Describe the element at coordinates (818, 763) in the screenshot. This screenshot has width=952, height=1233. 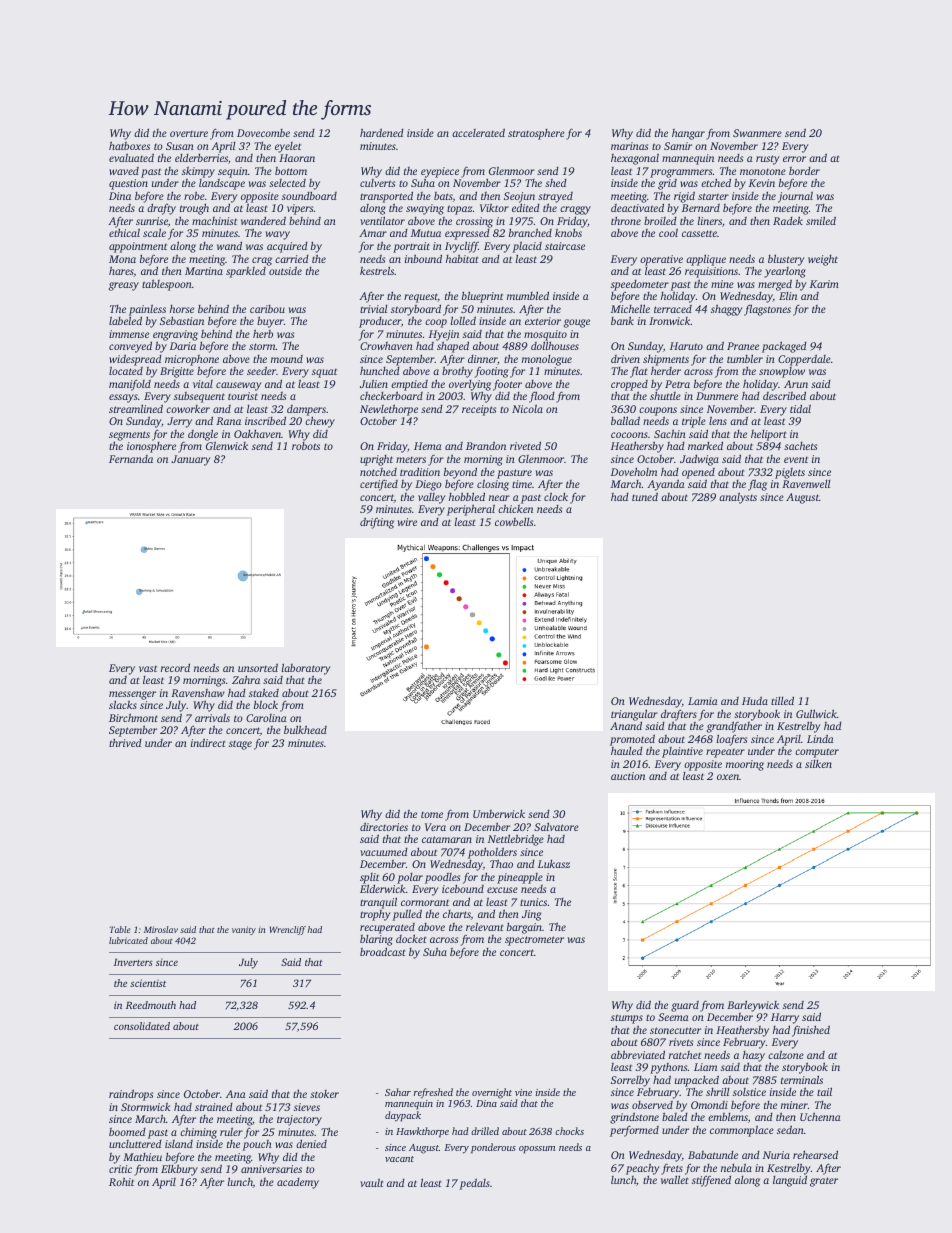
I see `silken` at that location.
